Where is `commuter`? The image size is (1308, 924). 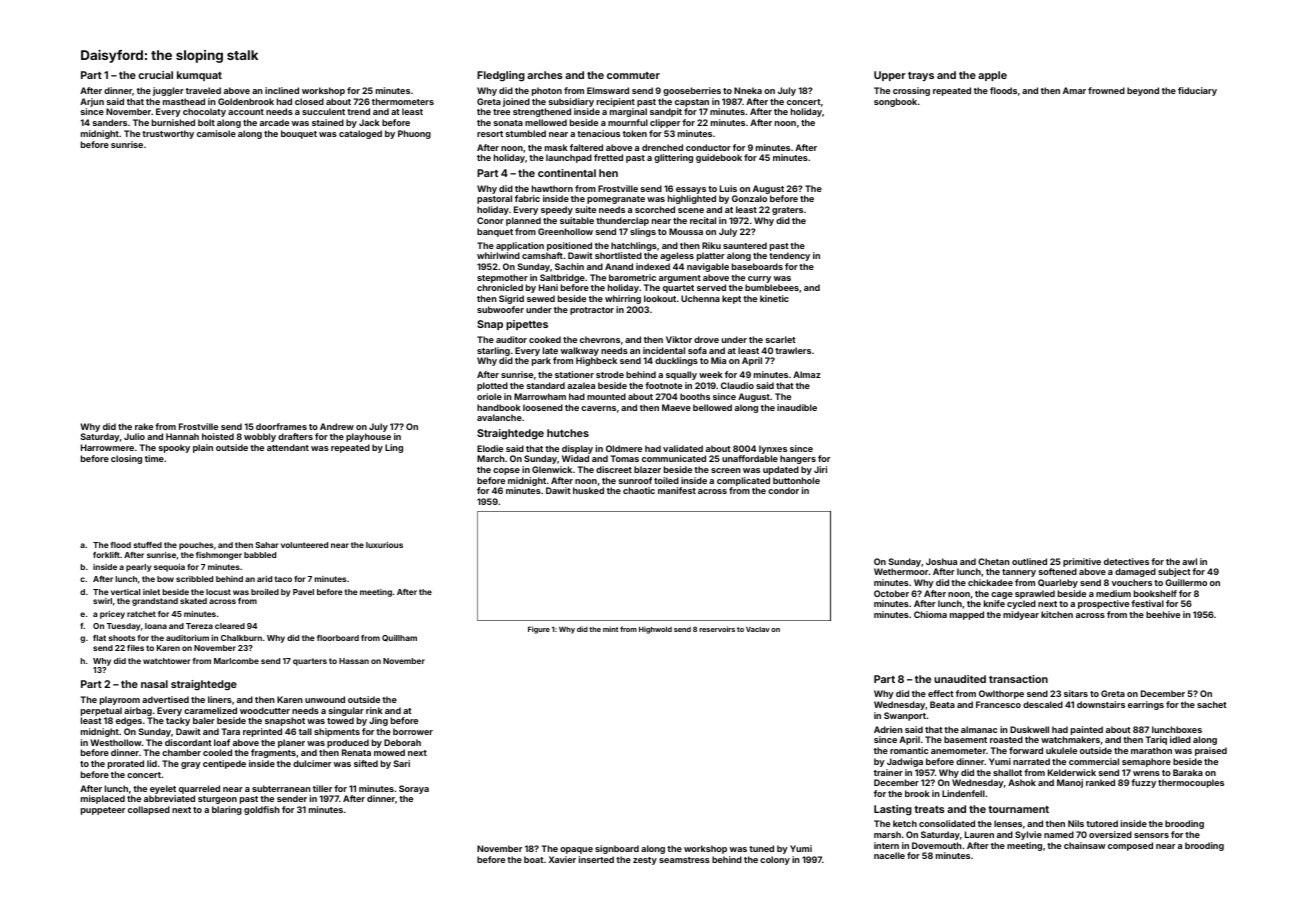
commuter is located at coordinates (633, 75).
